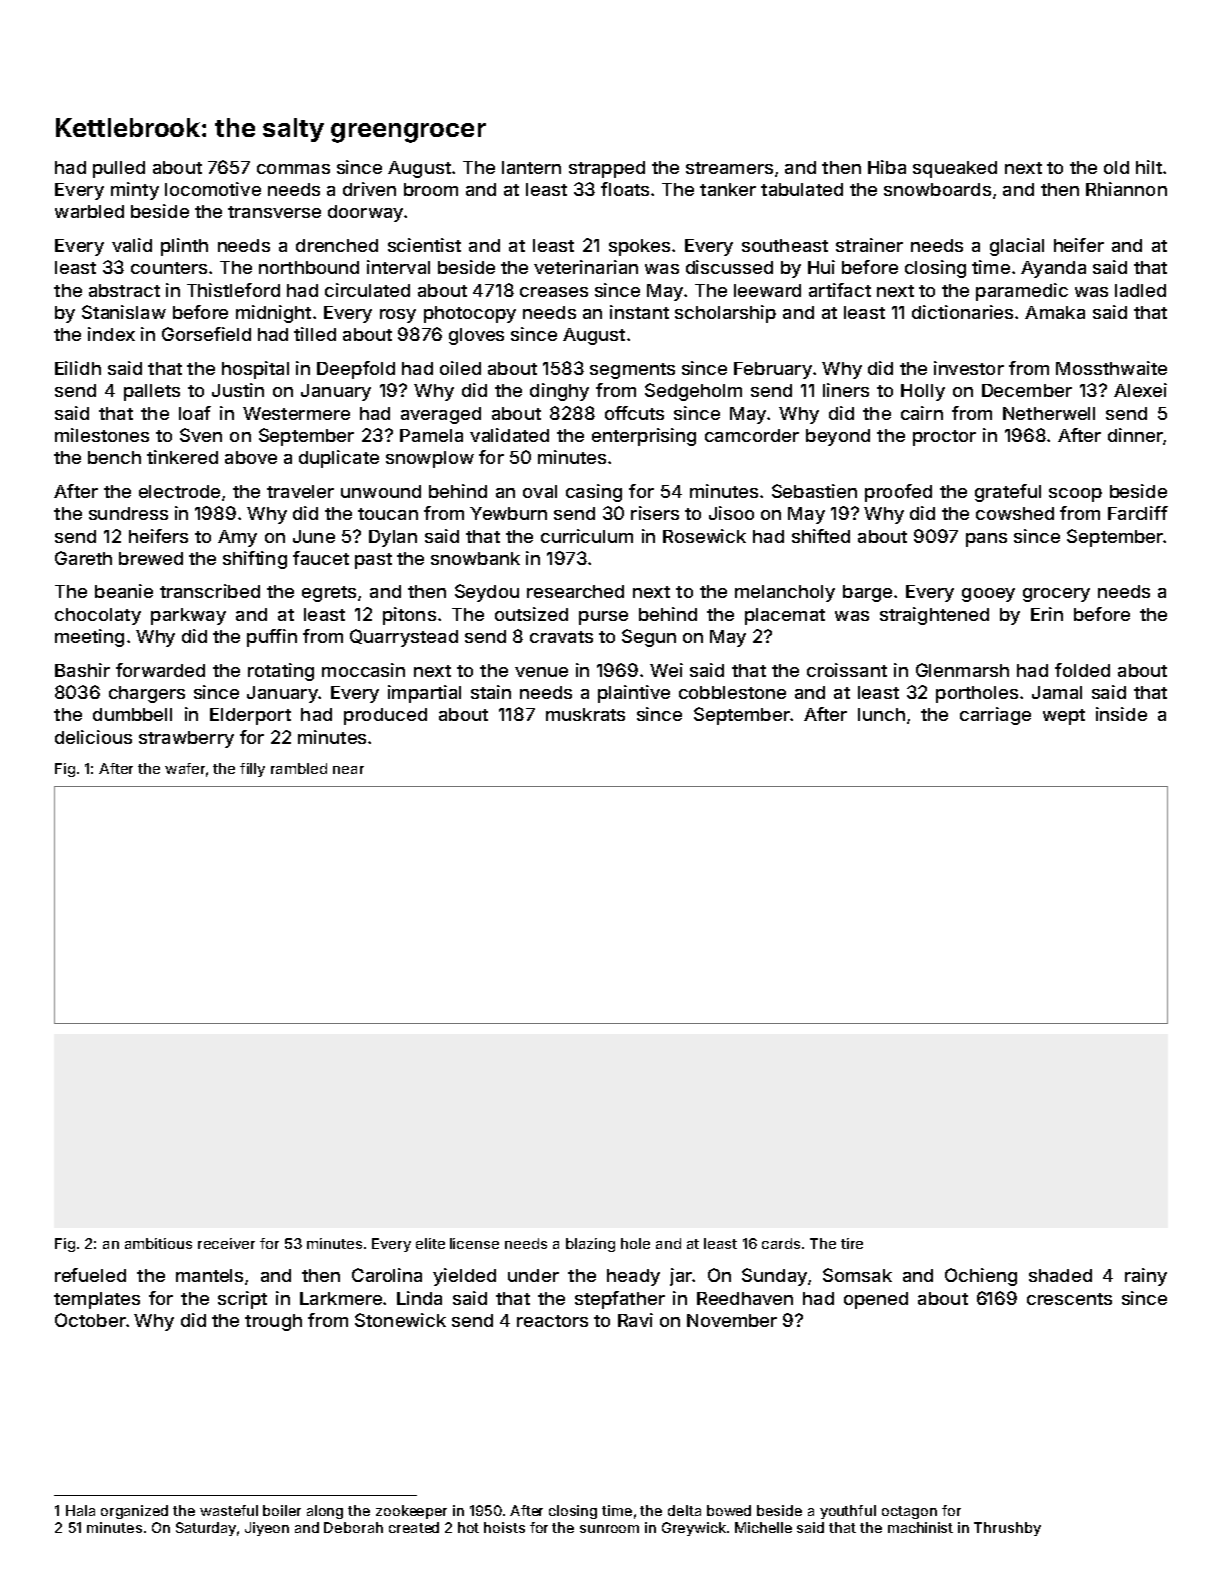  What do you see at coordinates (729, 168) in the page?
I see `streamers` at bounding box center [729, 168].
